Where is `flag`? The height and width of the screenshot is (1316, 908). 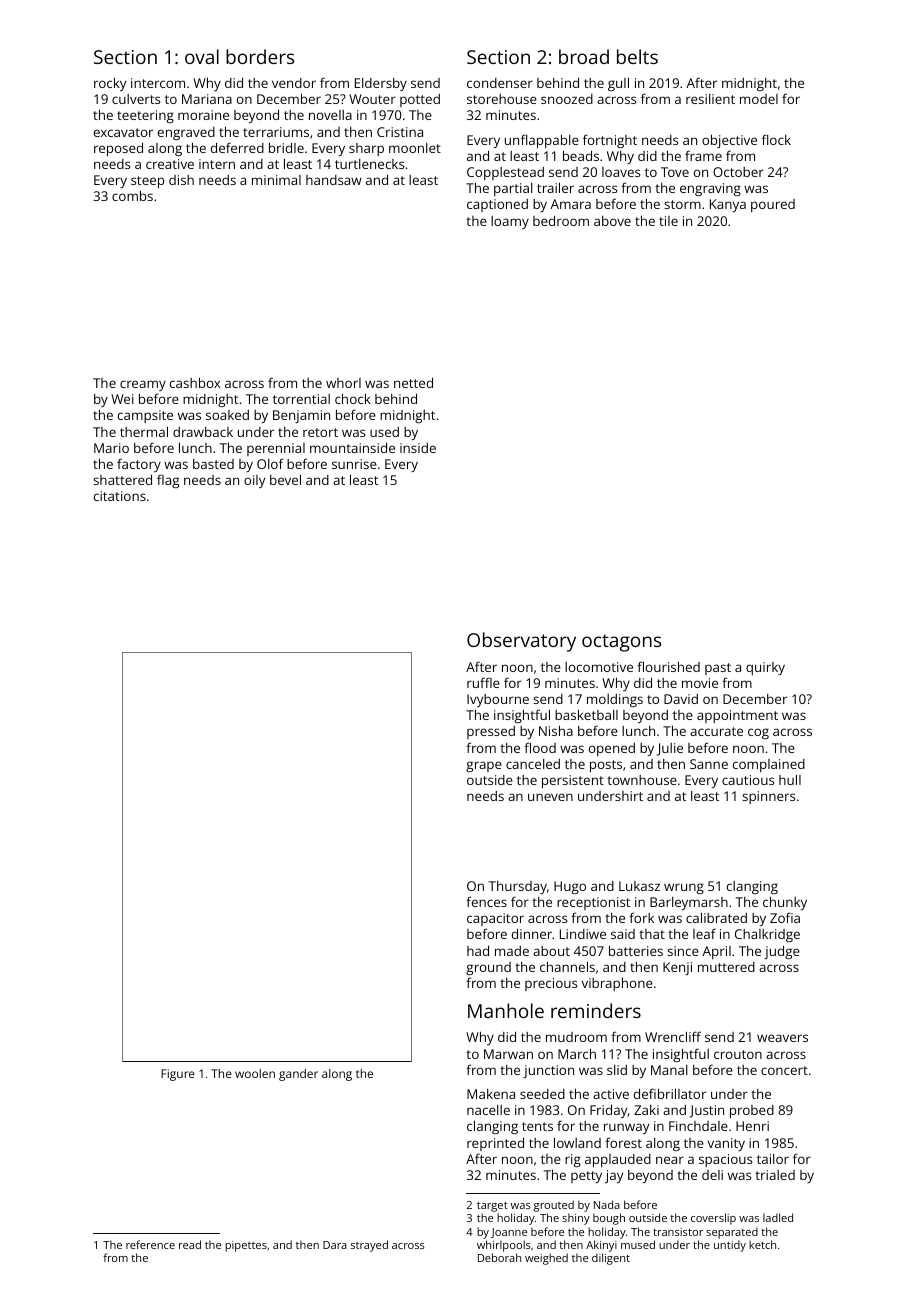 flag is located at coordinates (168, 481).
